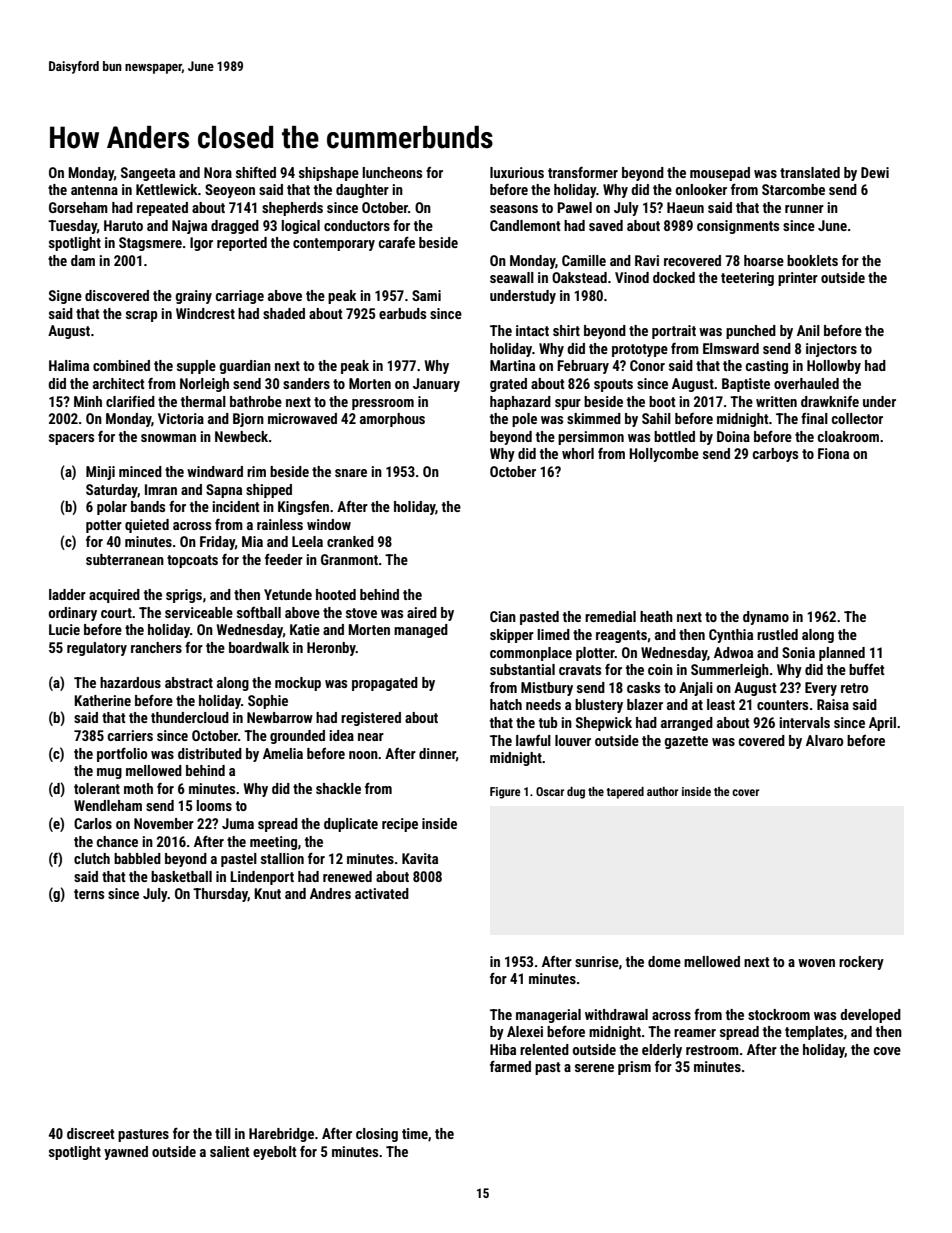 This screenshot has width=952, height=1233. I want to click on transformer, so click(583, 172).
